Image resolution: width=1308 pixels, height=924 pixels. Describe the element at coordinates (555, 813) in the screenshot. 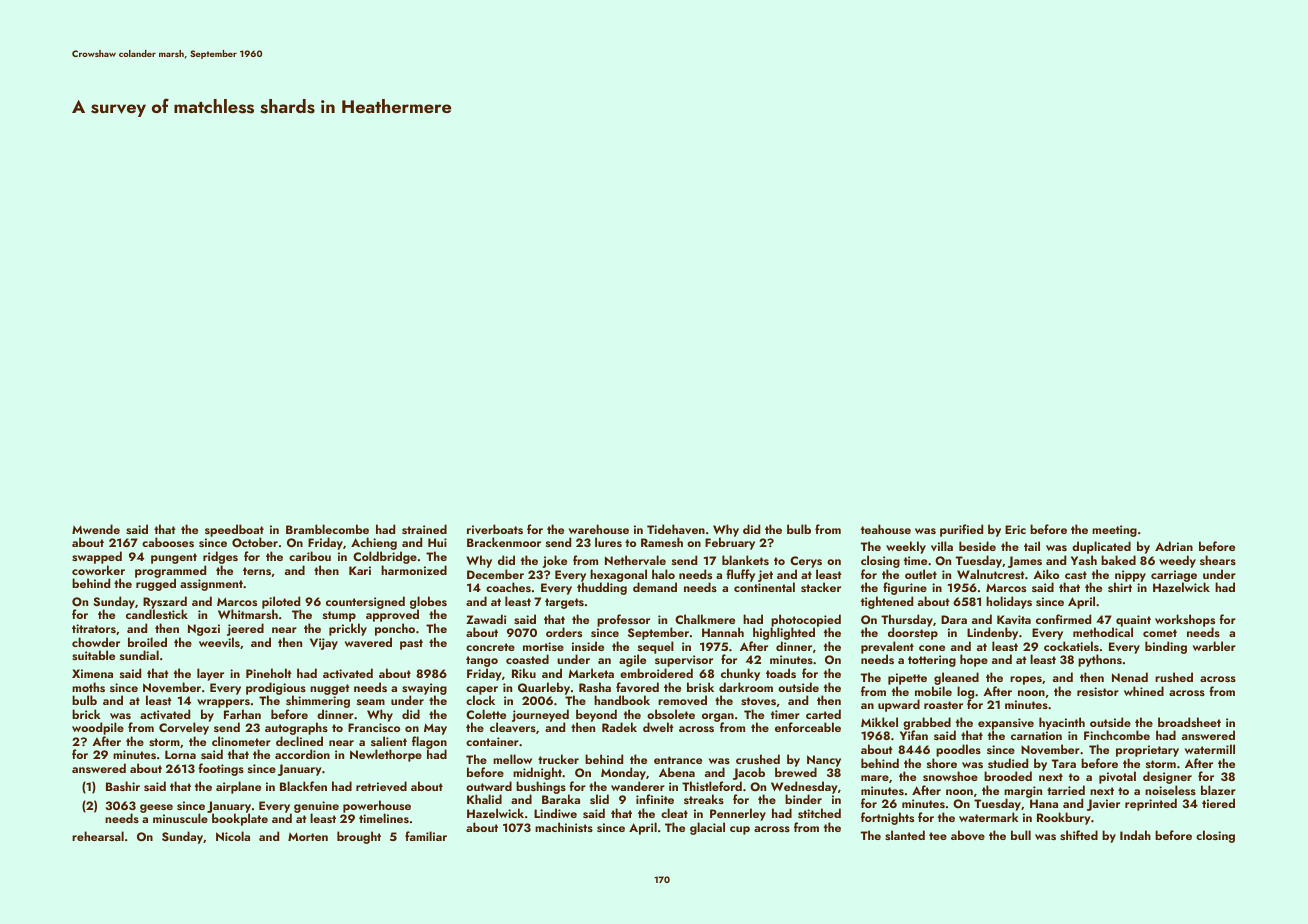

I see `Lindiwe` at that location.
